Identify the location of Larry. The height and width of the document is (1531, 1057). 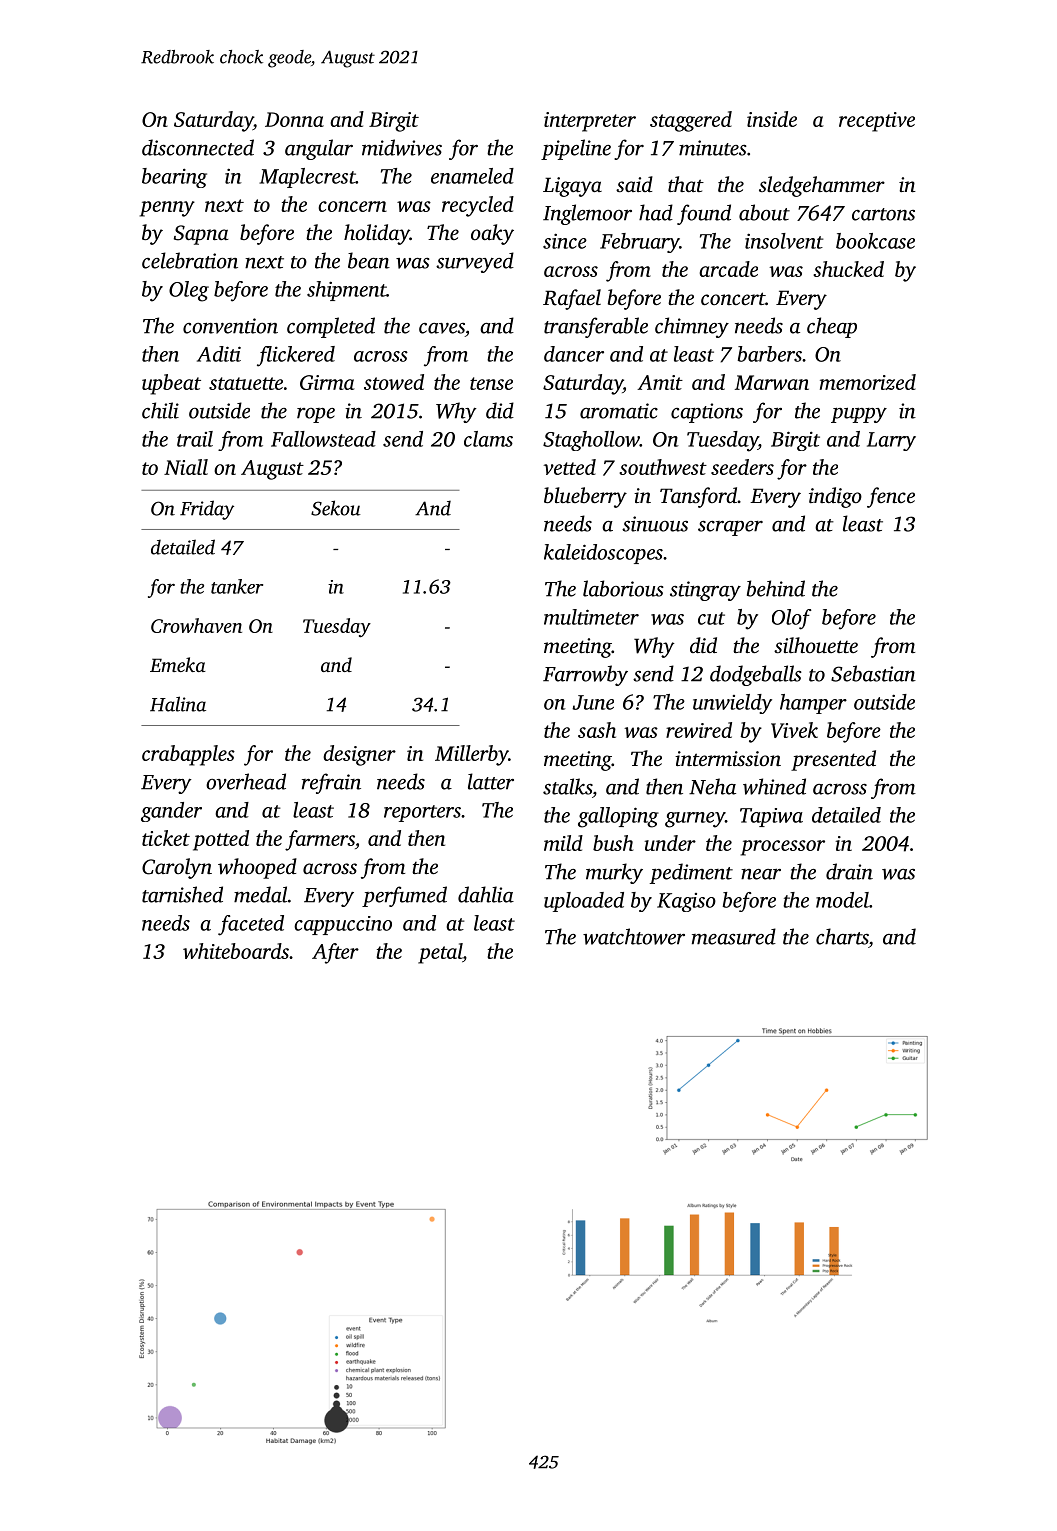
(891, 441).
